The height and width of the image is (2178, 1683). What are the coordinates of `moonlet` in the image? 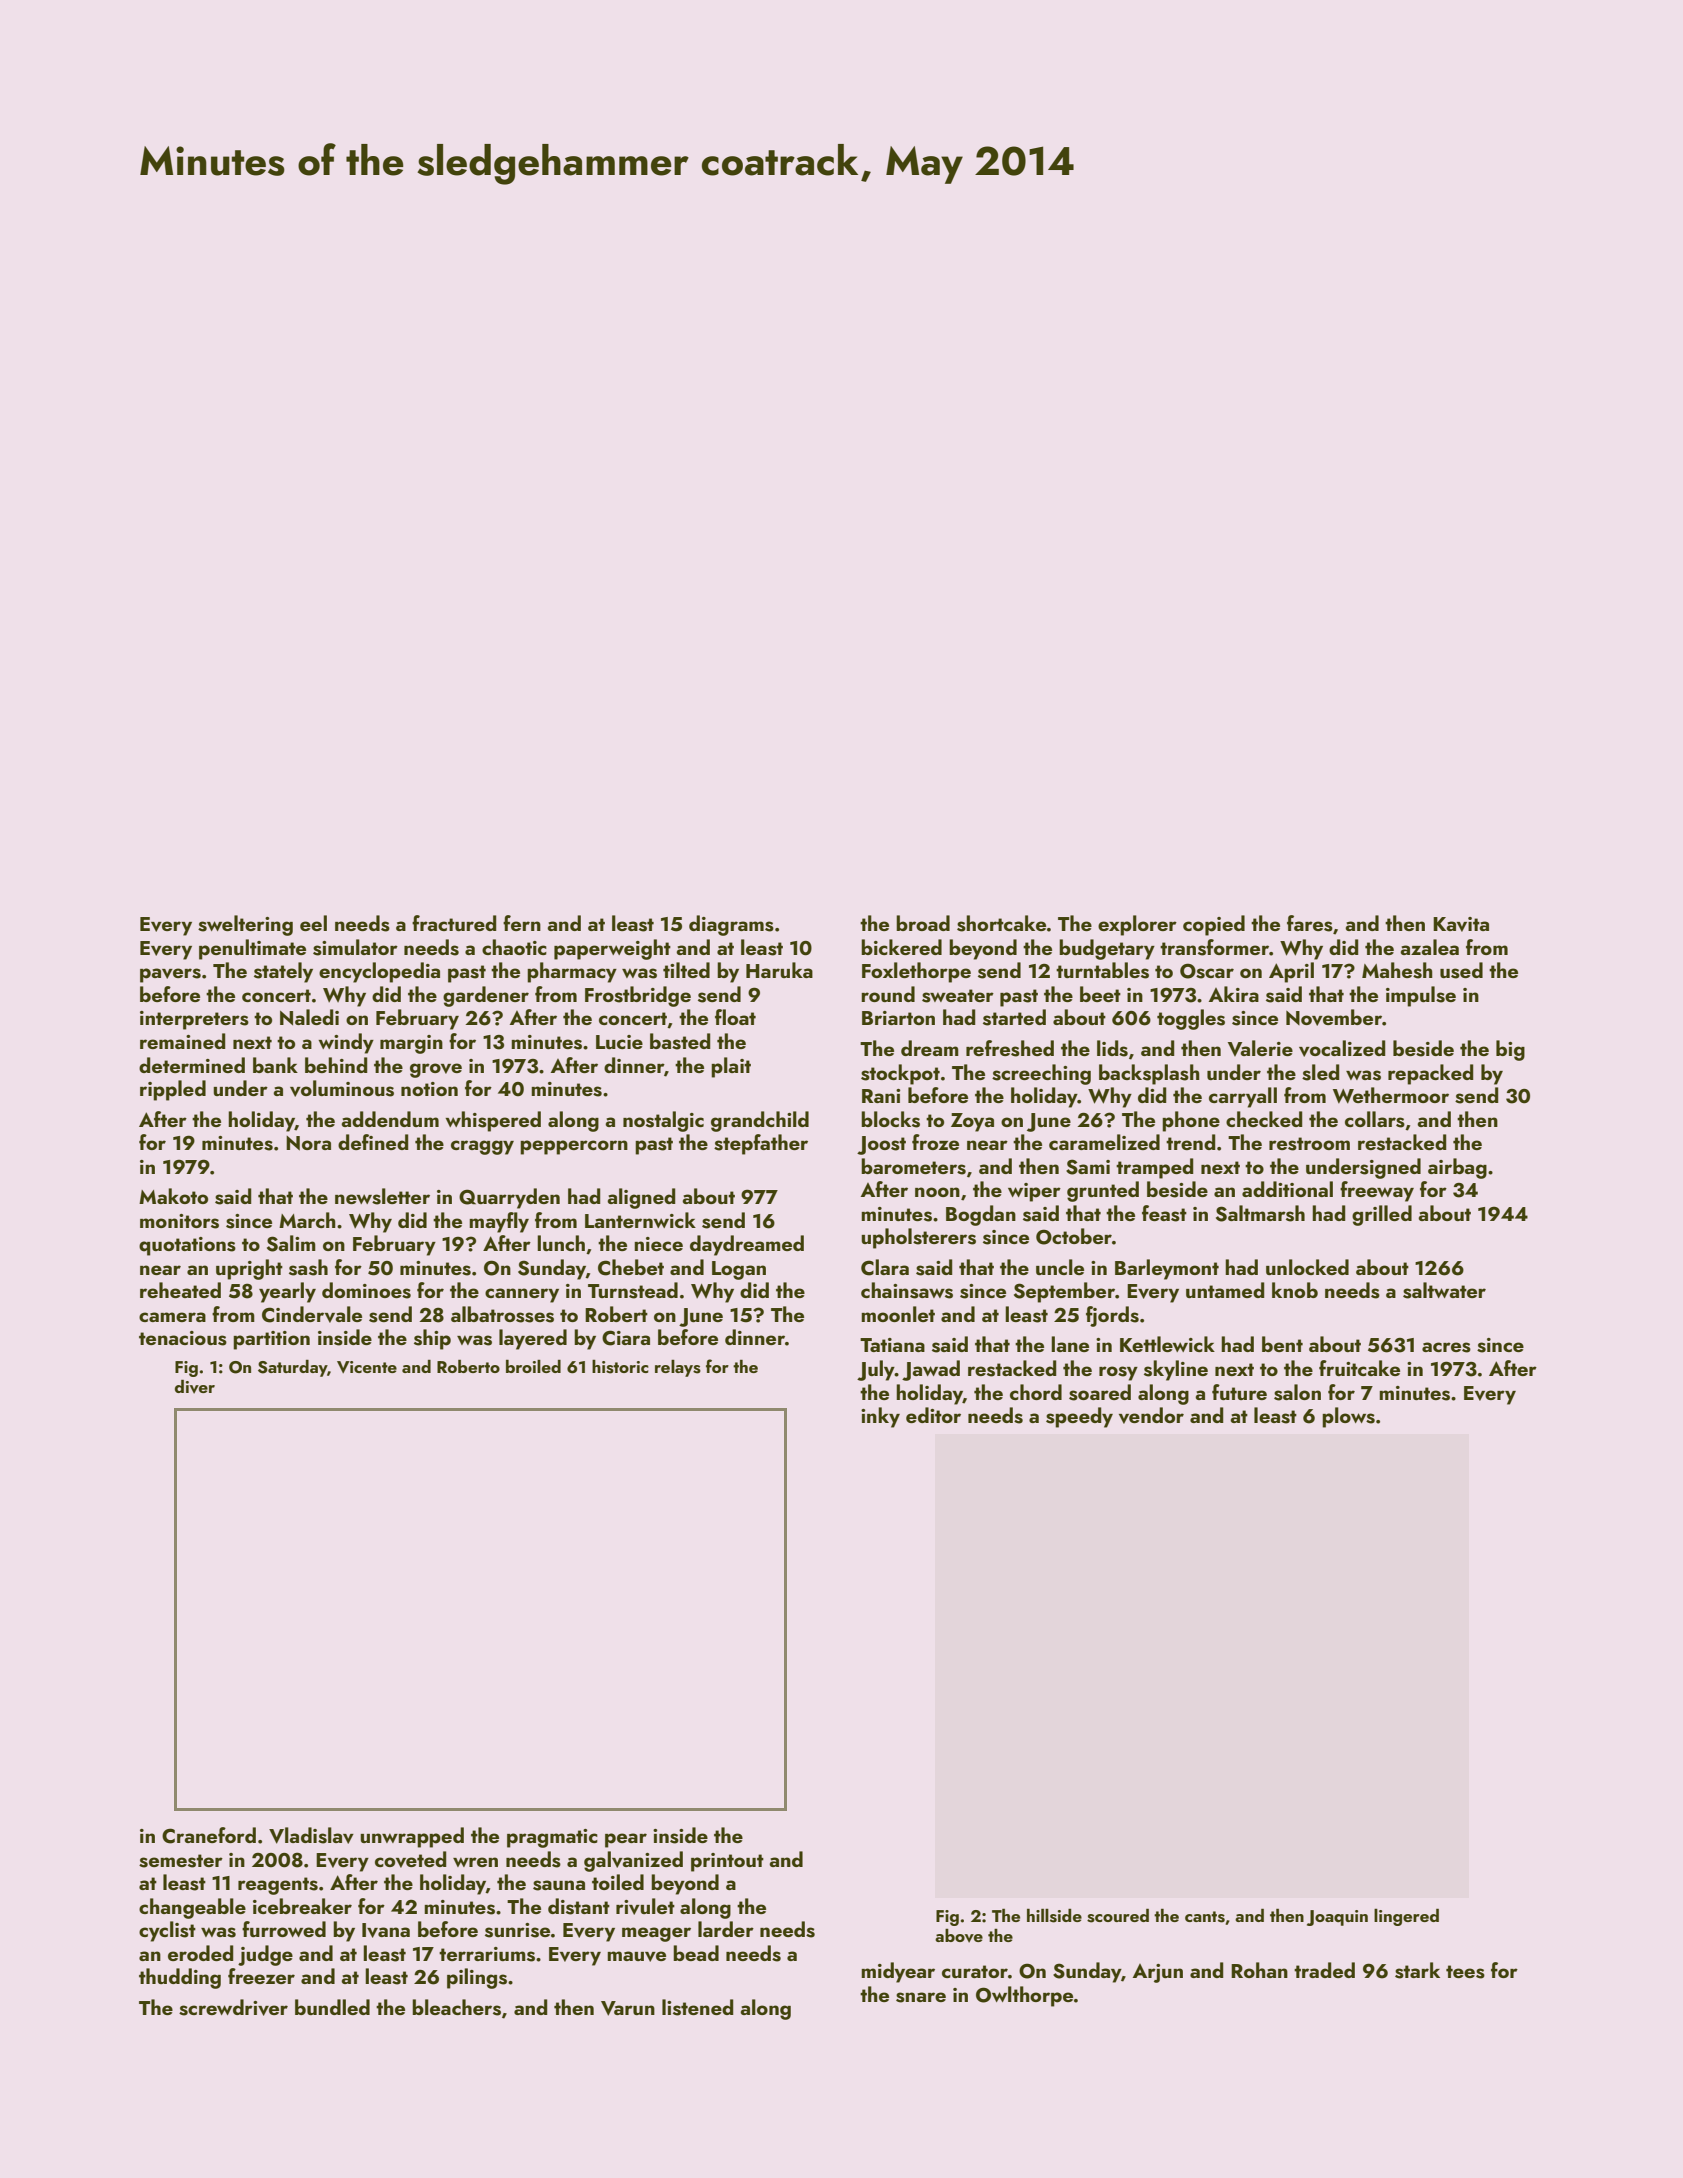 It's located at (898, 1314).
